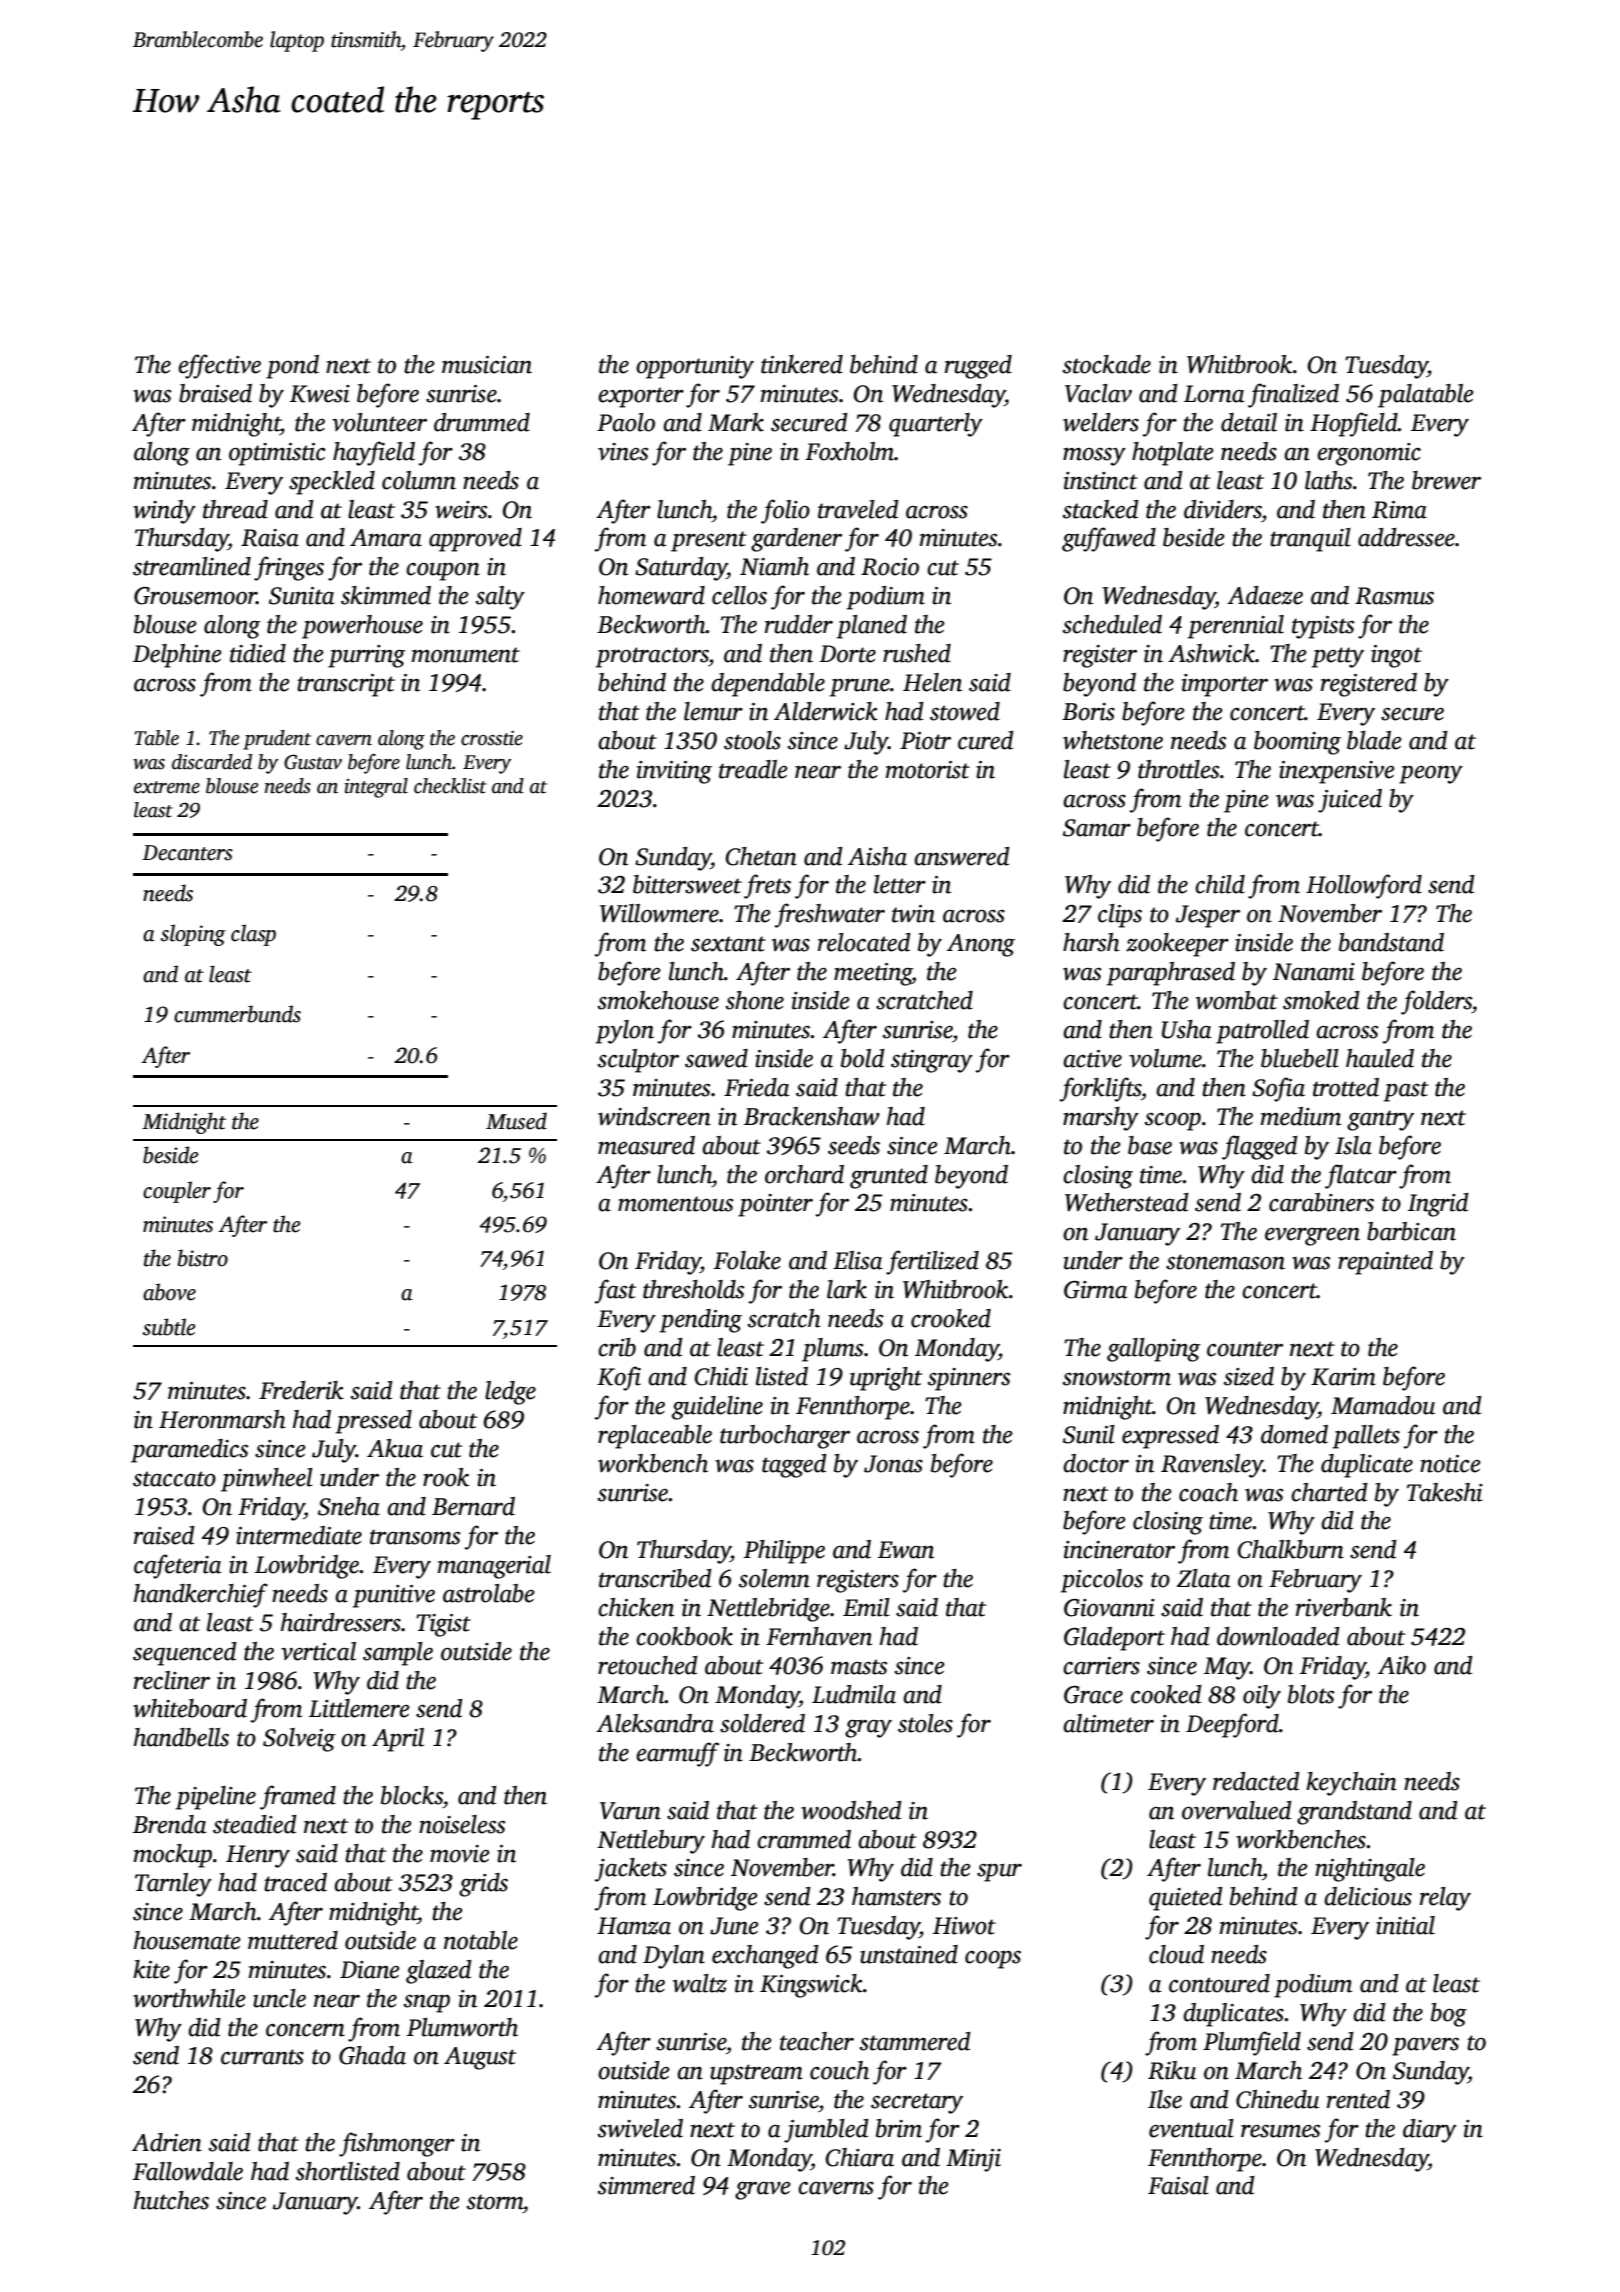  I want to click on Adrien, so click(167, 2142).
